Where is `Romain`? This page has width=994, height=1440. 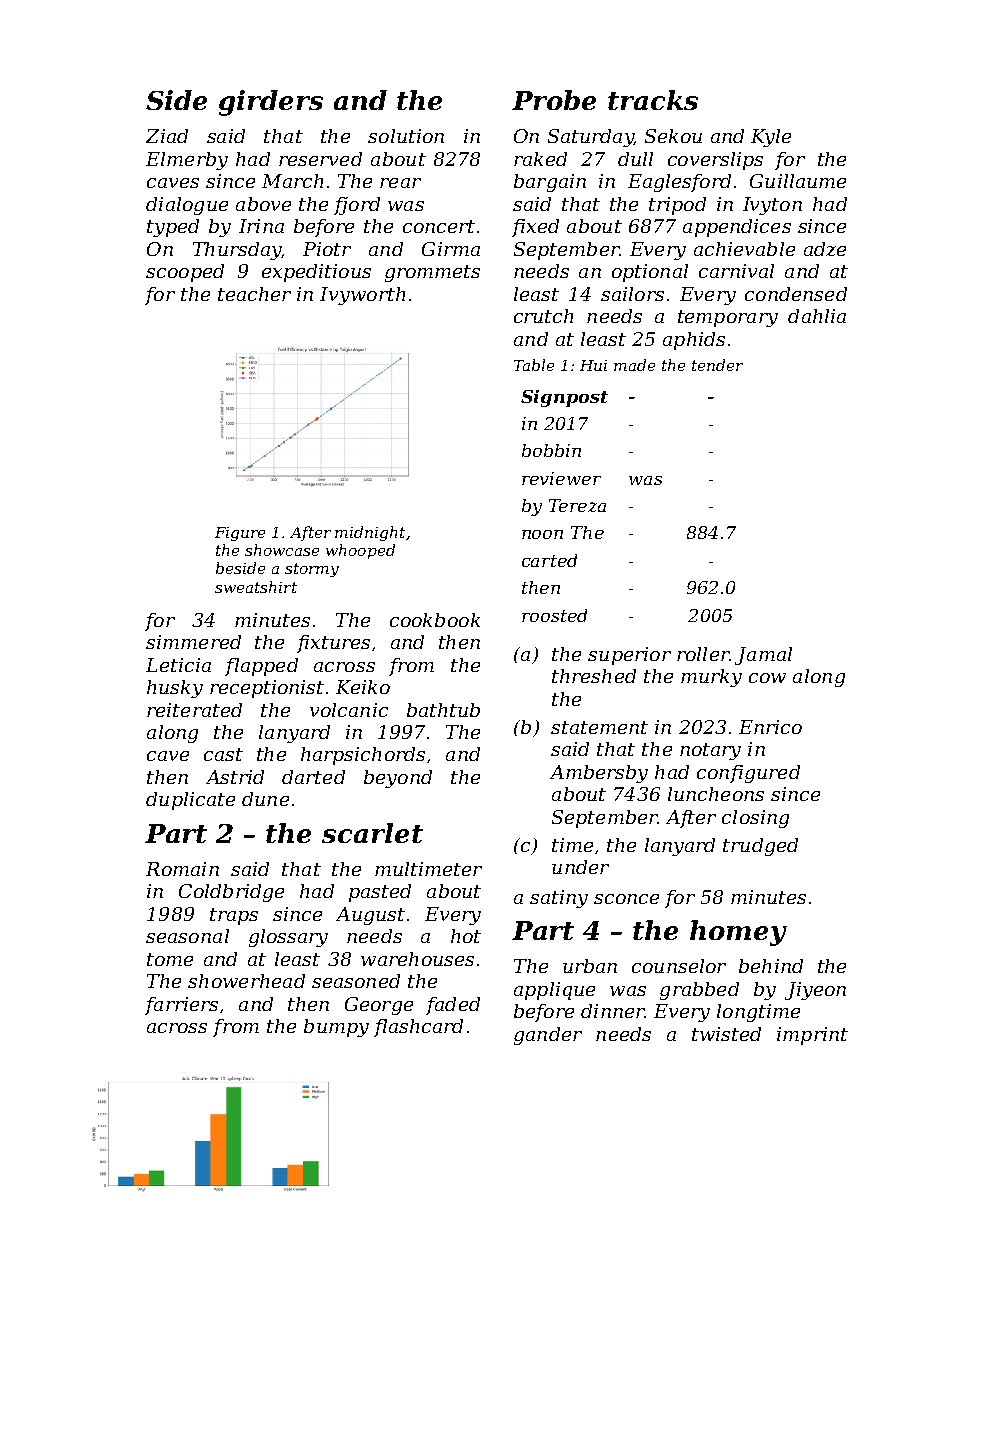 Romain is located at coordinates (182, 869).
